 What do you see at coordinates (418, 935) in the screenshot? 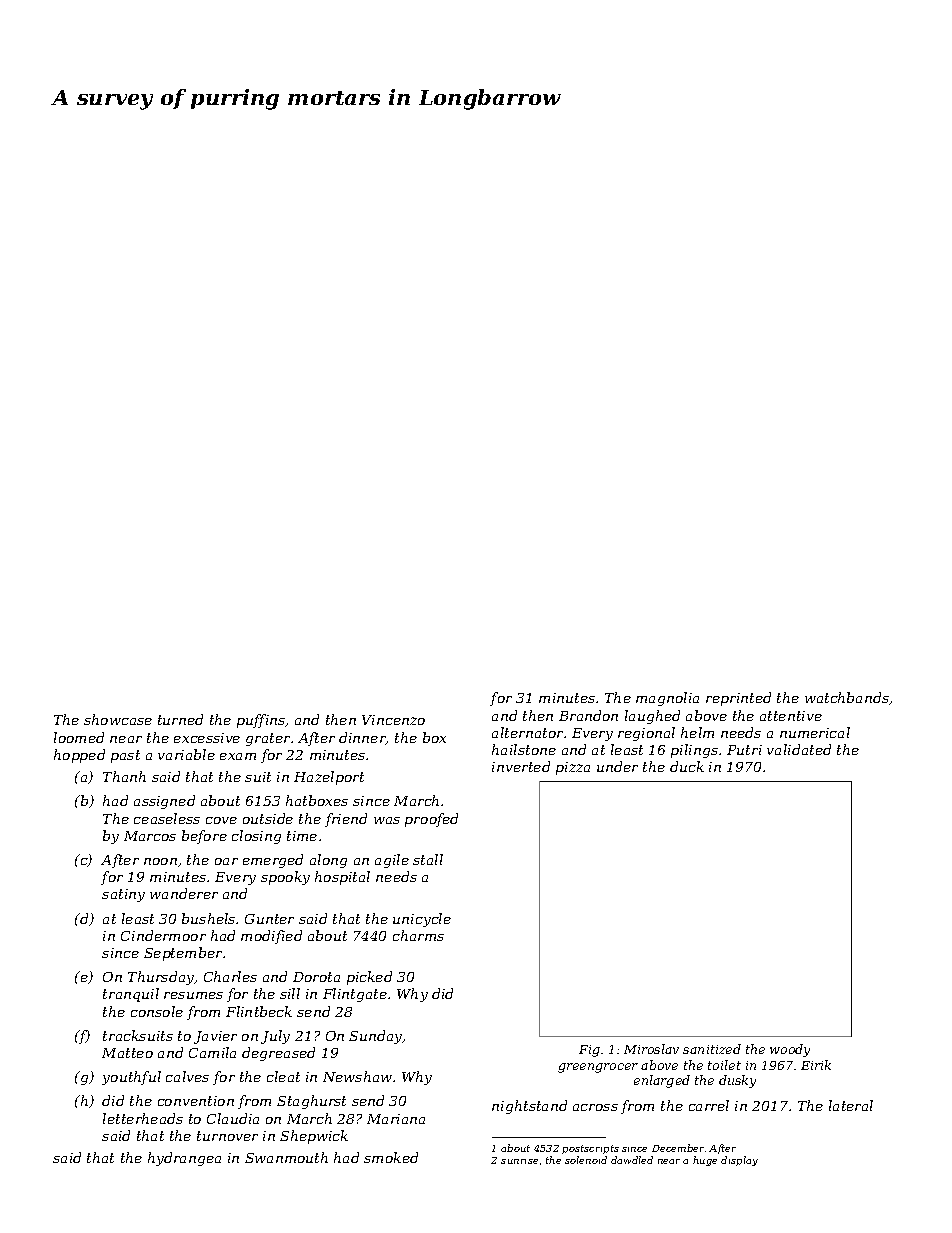
I see `charms` at bounding box center [418, 935].
